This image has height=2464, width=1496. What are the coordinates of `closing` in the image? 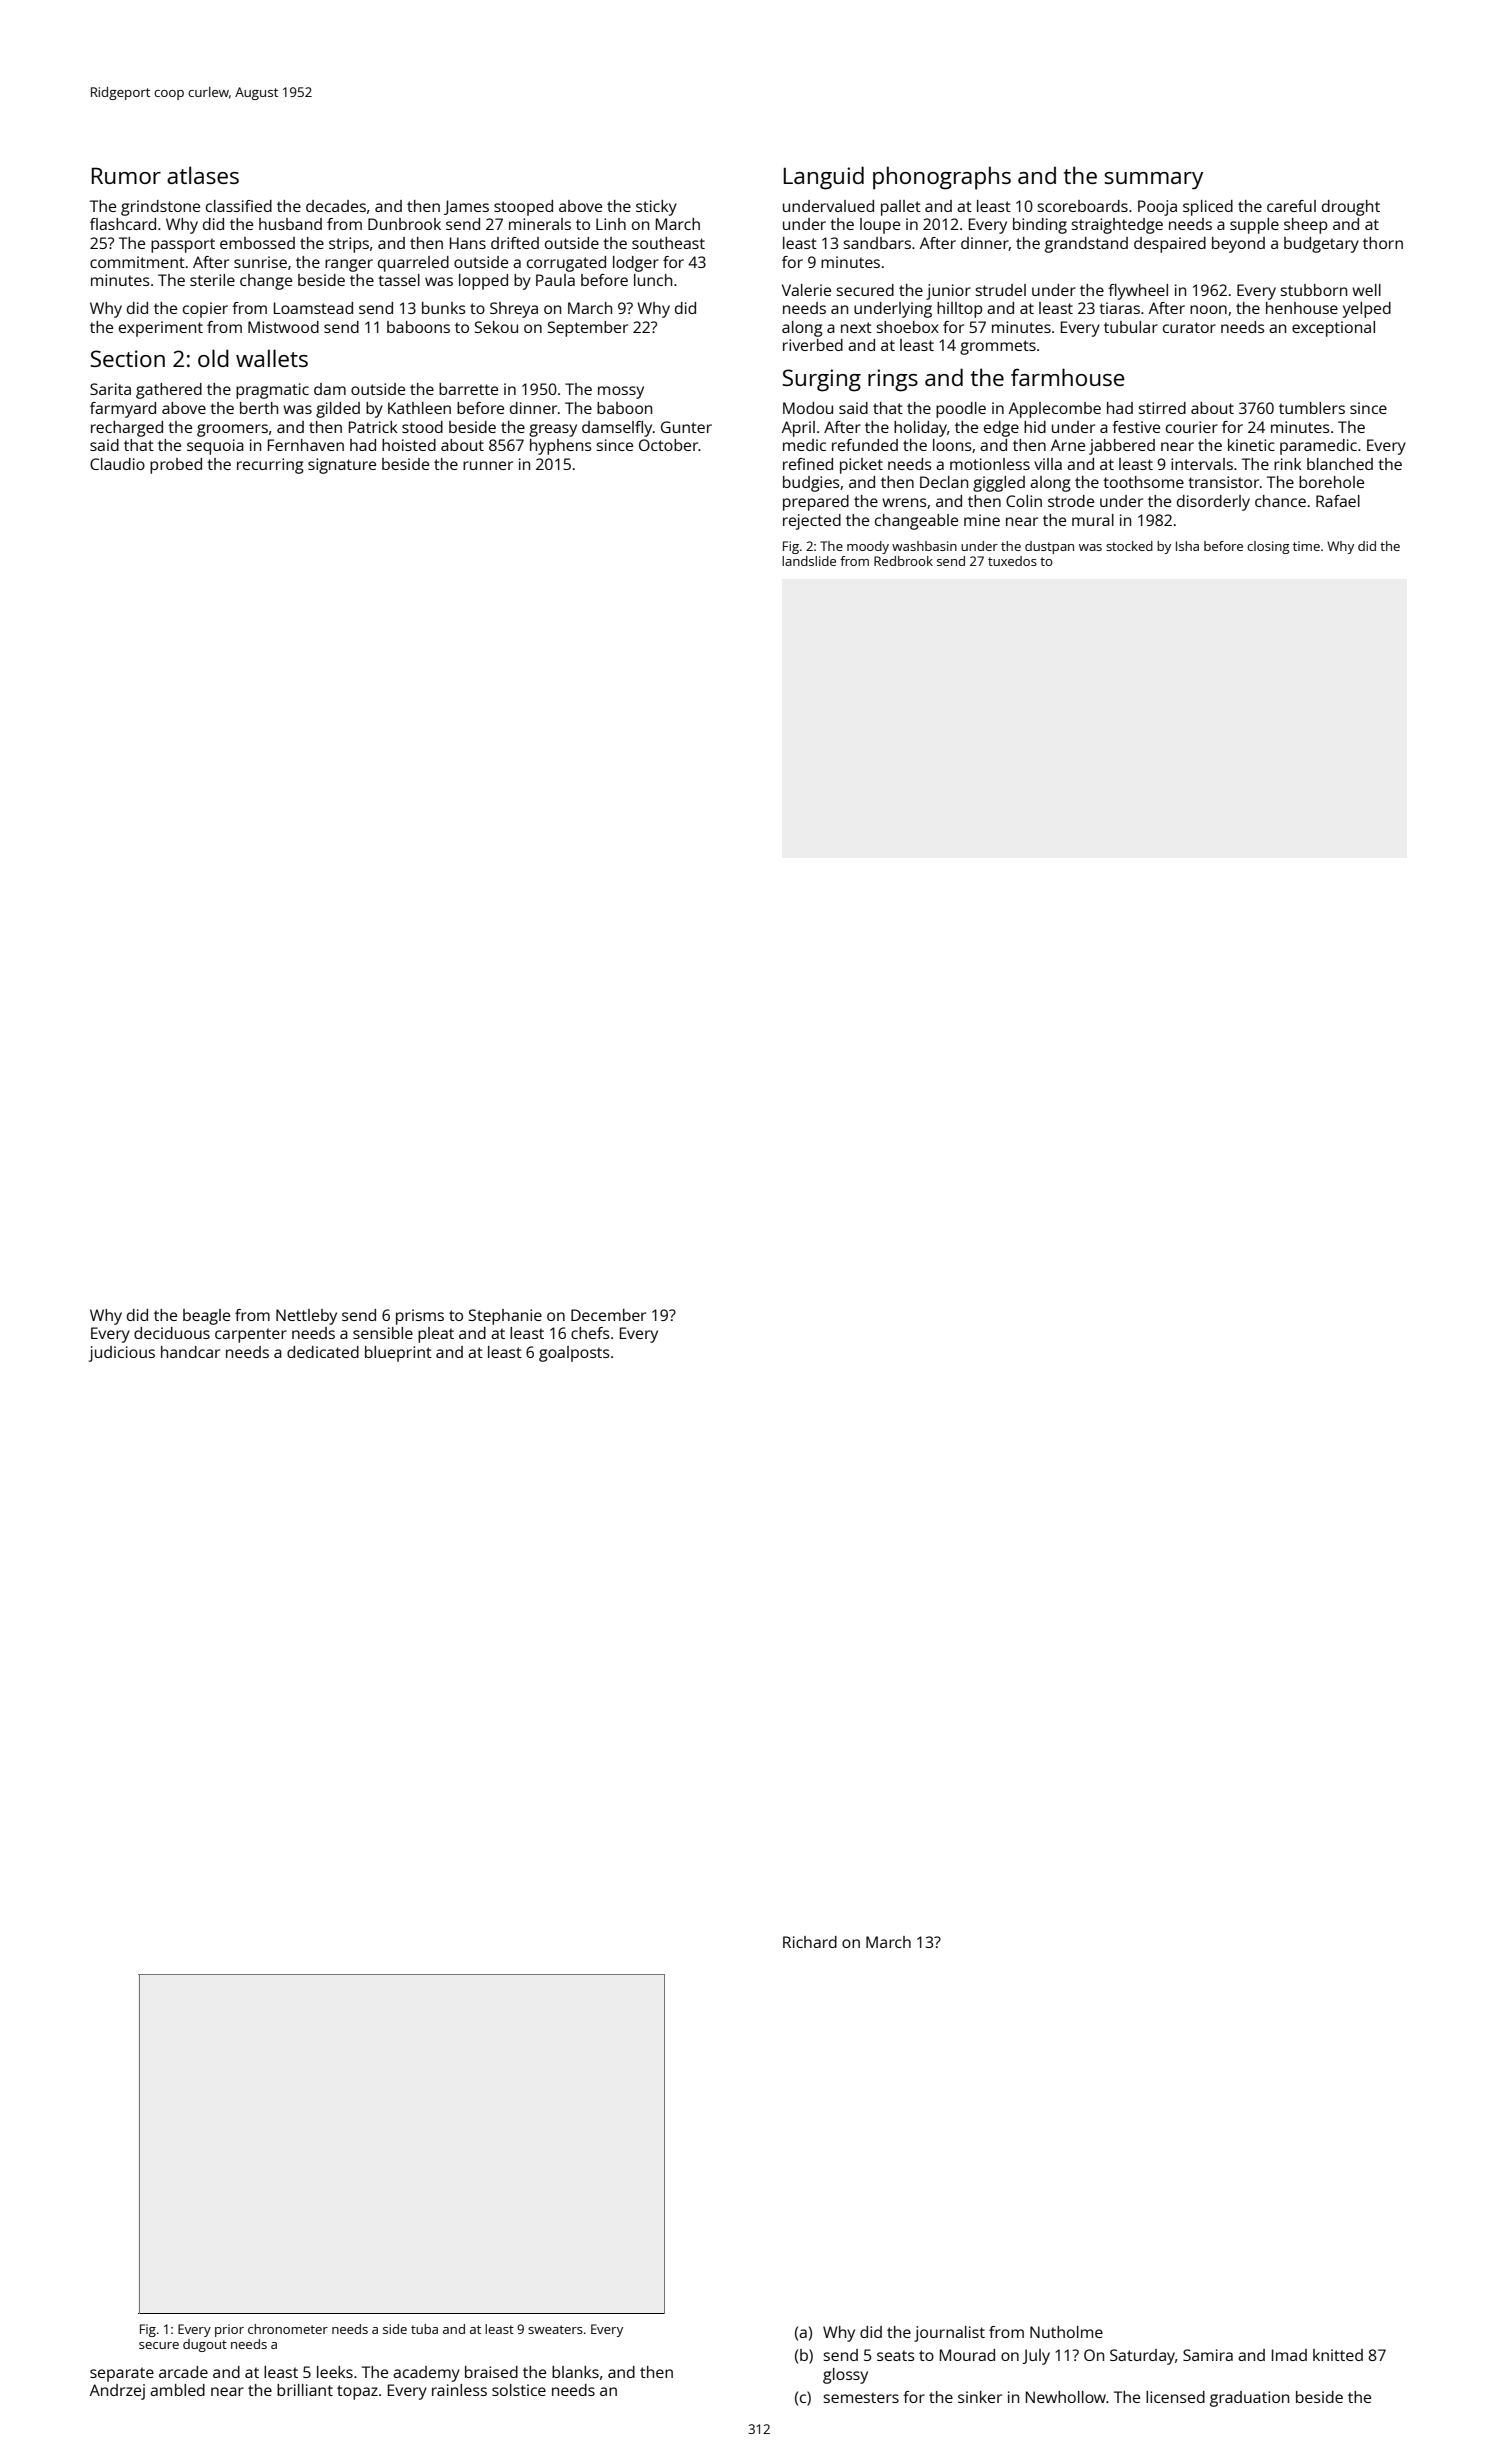 It's located at (1268, 547).
